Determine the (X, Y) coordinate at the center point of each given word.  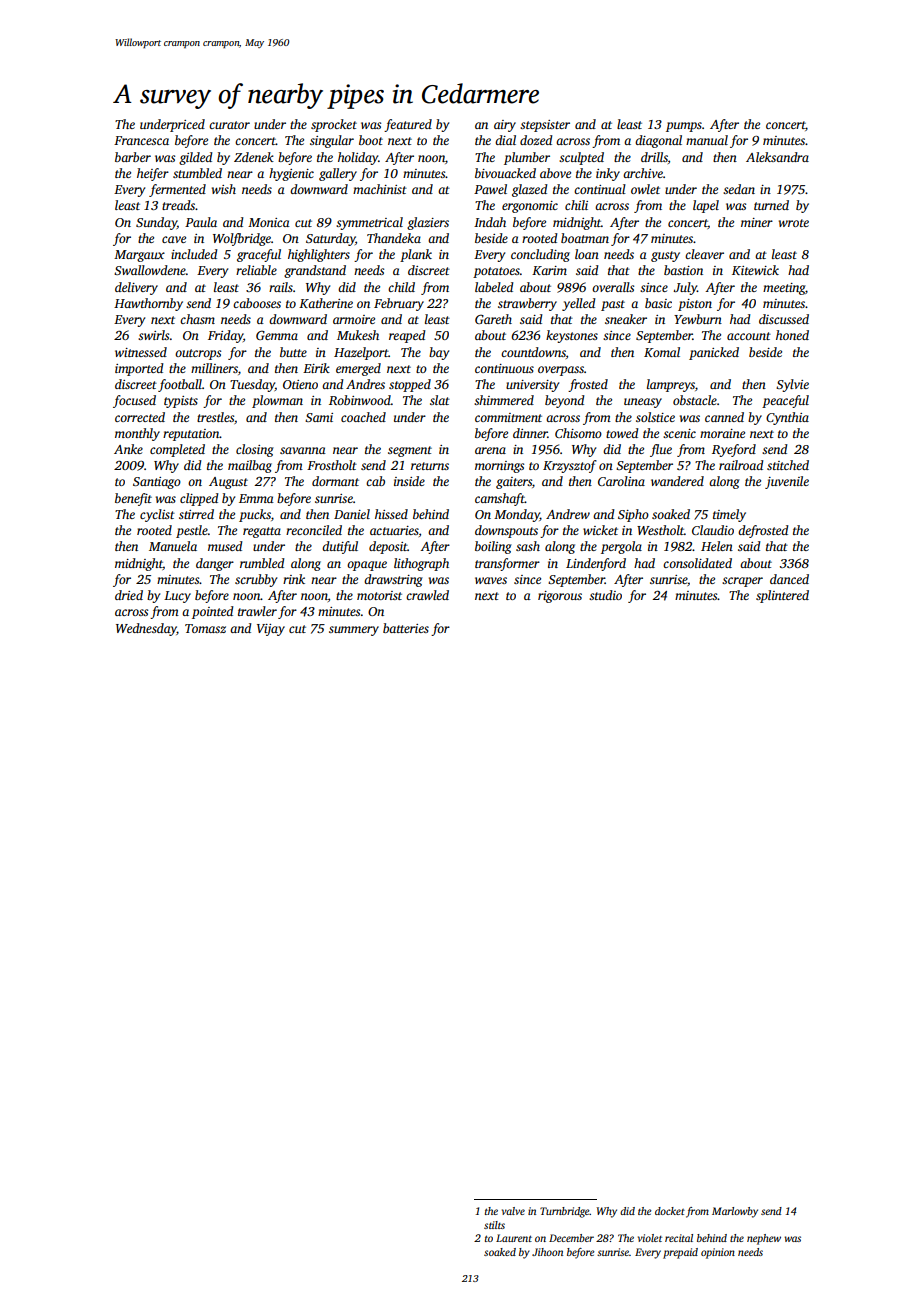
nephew (764, 1239)
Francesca (141, 140)
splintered (782, 596)
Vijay (271, 630)
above (555, 173)
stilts (494, 1225)
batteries (406, 628)
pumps (684, 127)
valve (513, 1211)
